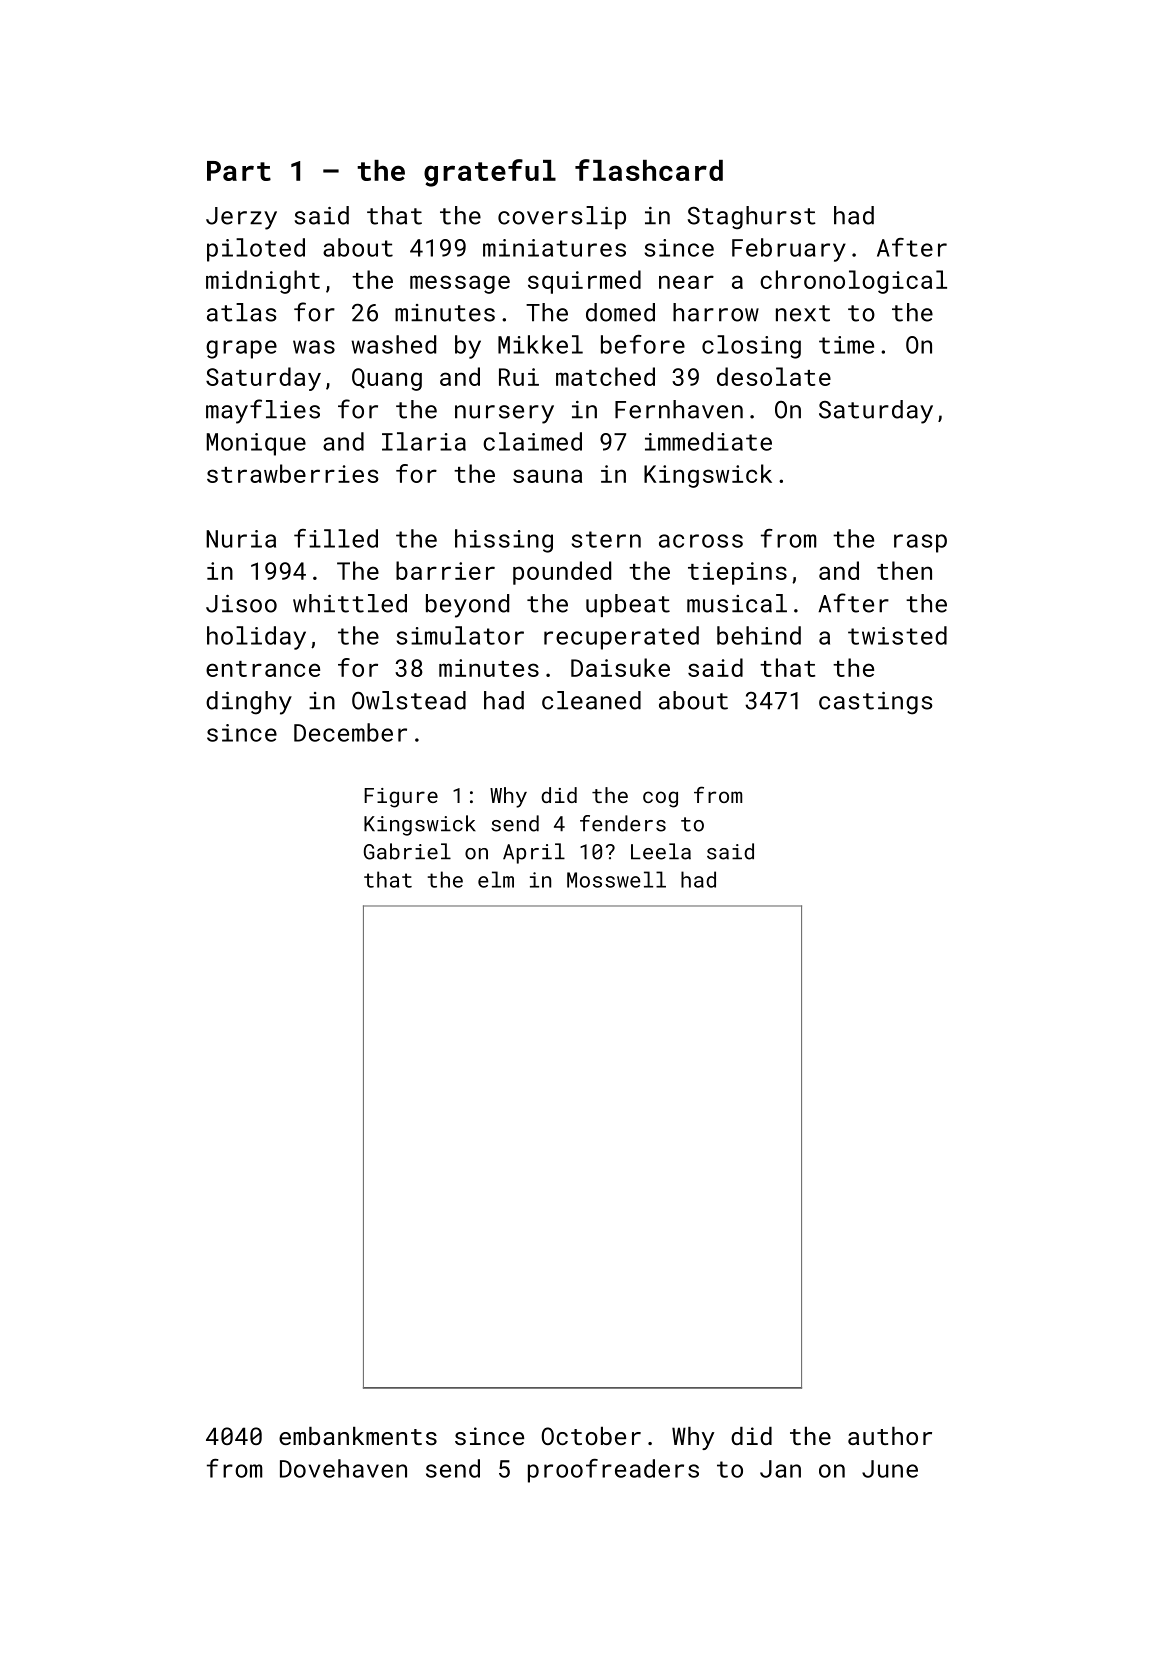 This screenshot has width=1165, height=1654. I want to click on Staghurst, so click(752, 218).
